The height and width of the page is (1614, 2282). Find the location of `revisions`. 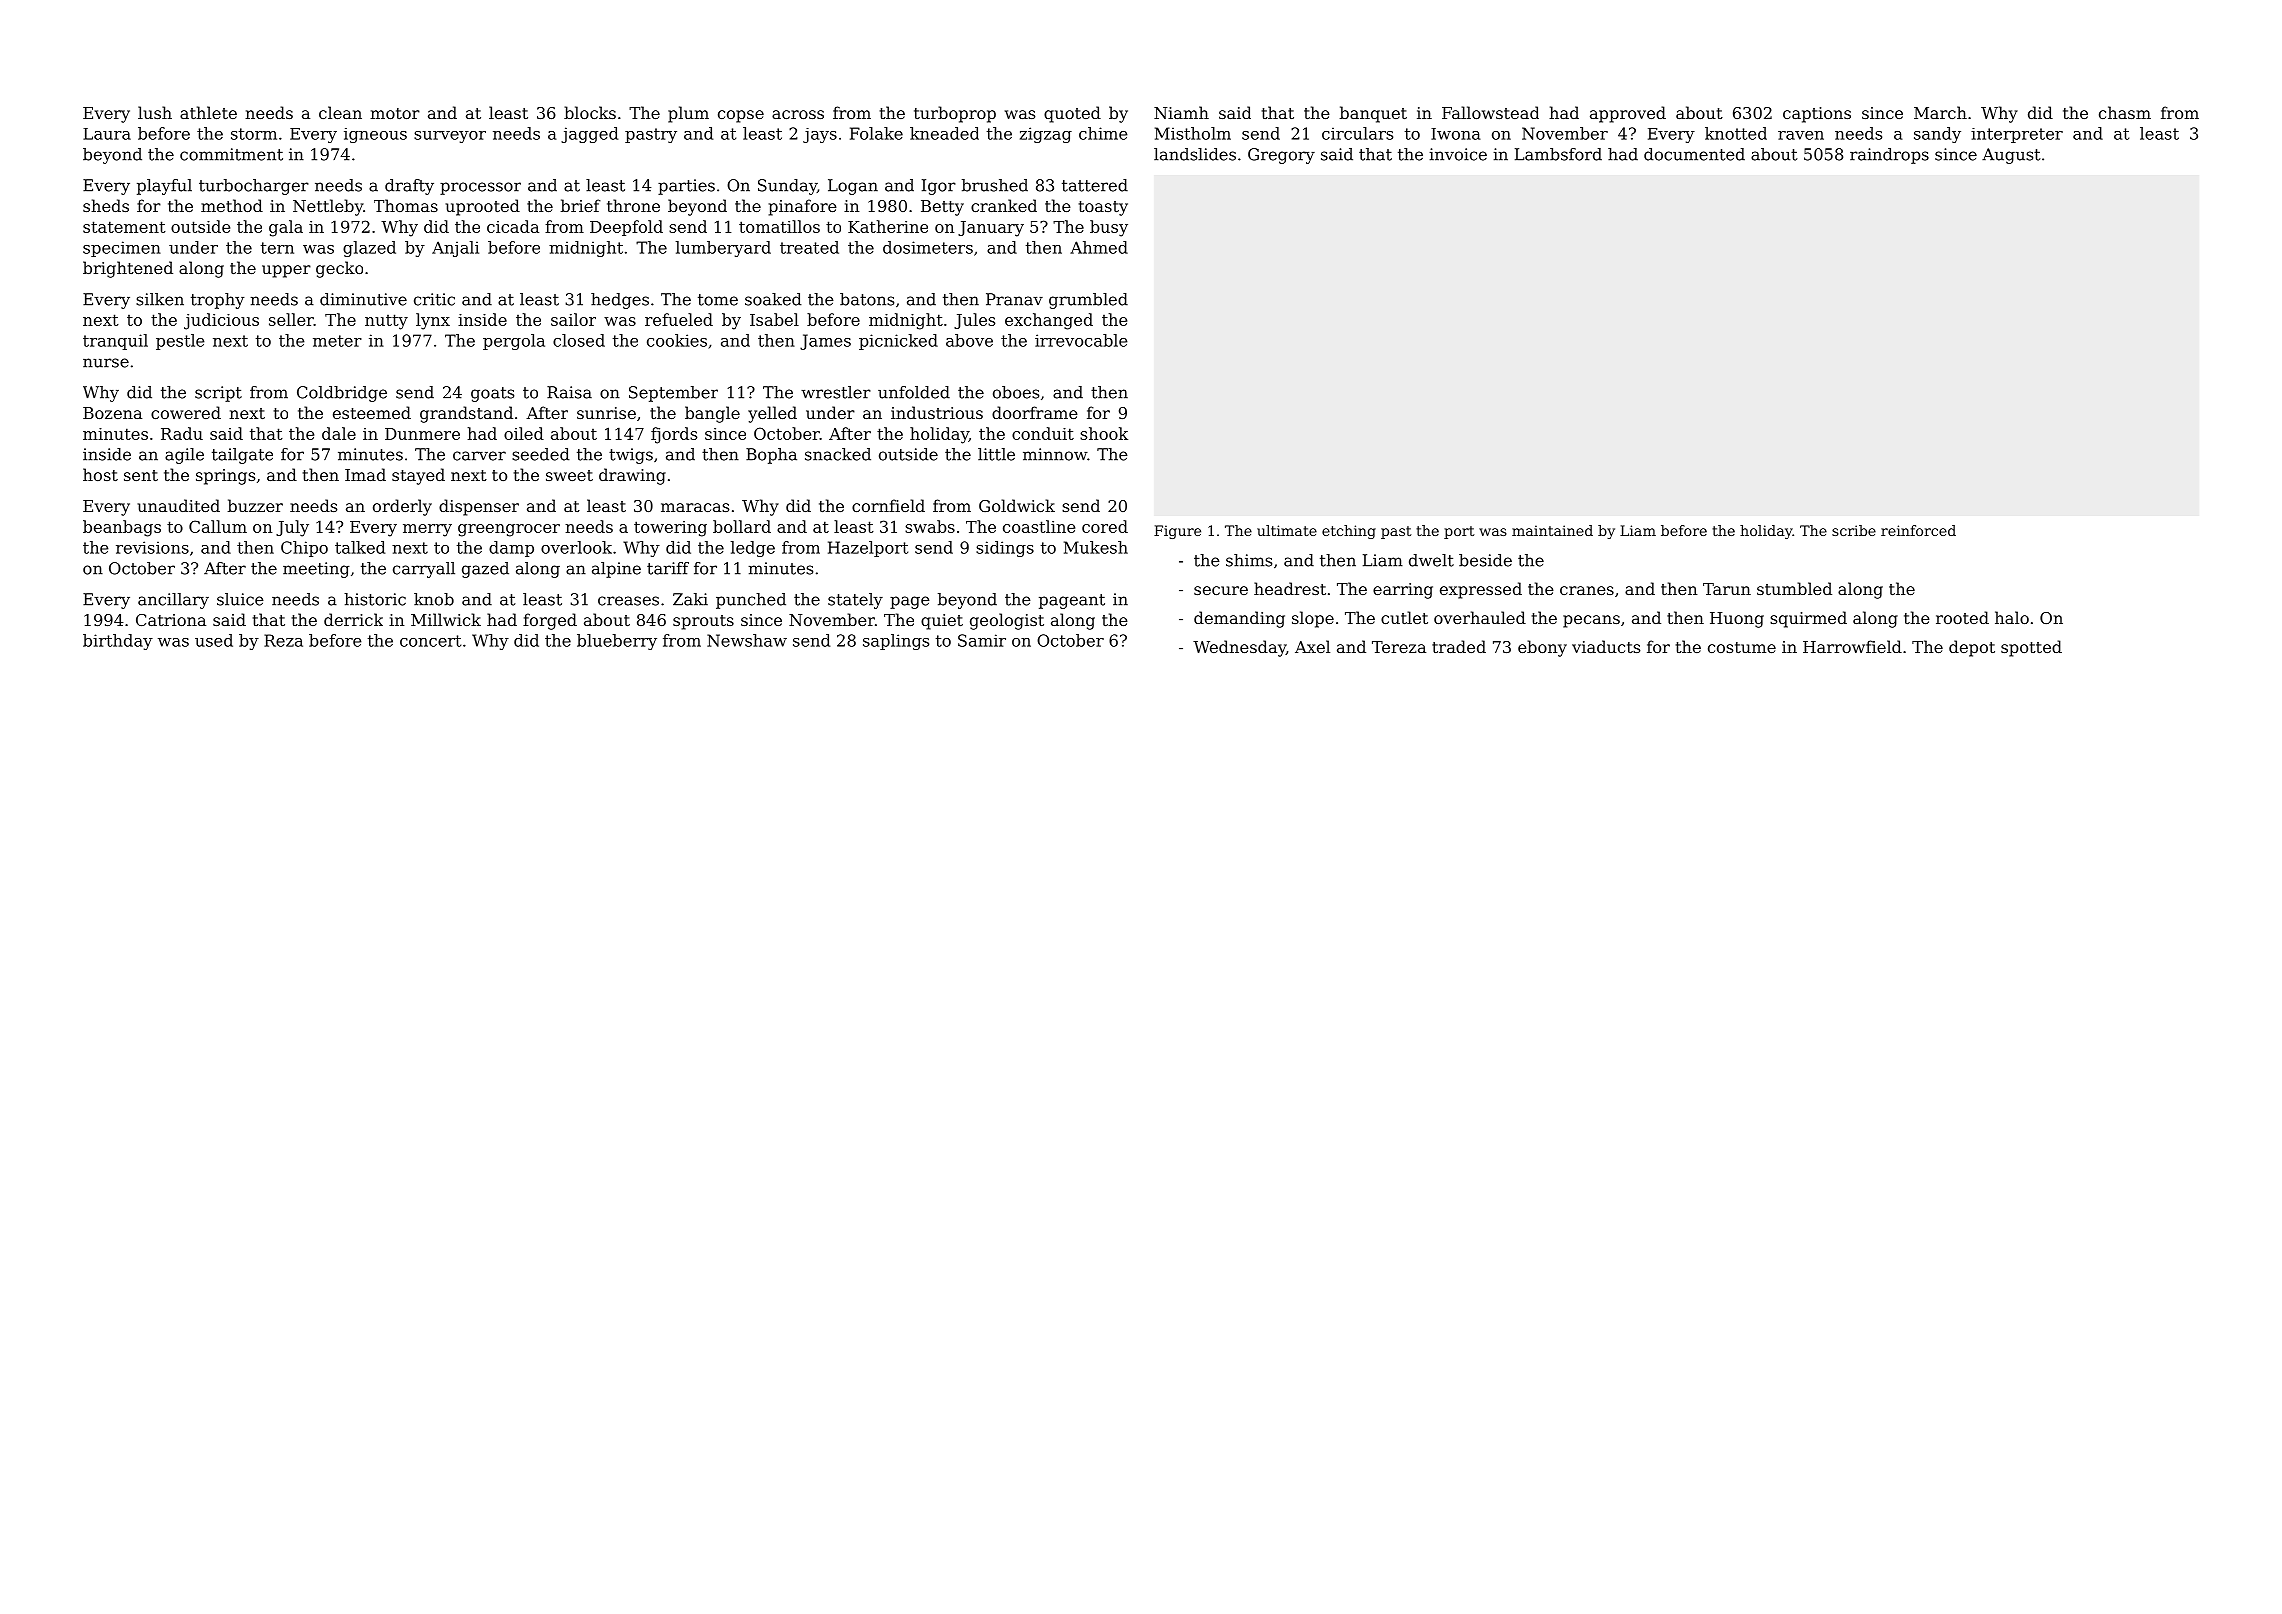

revisions is located at coordinates (152, 547).
